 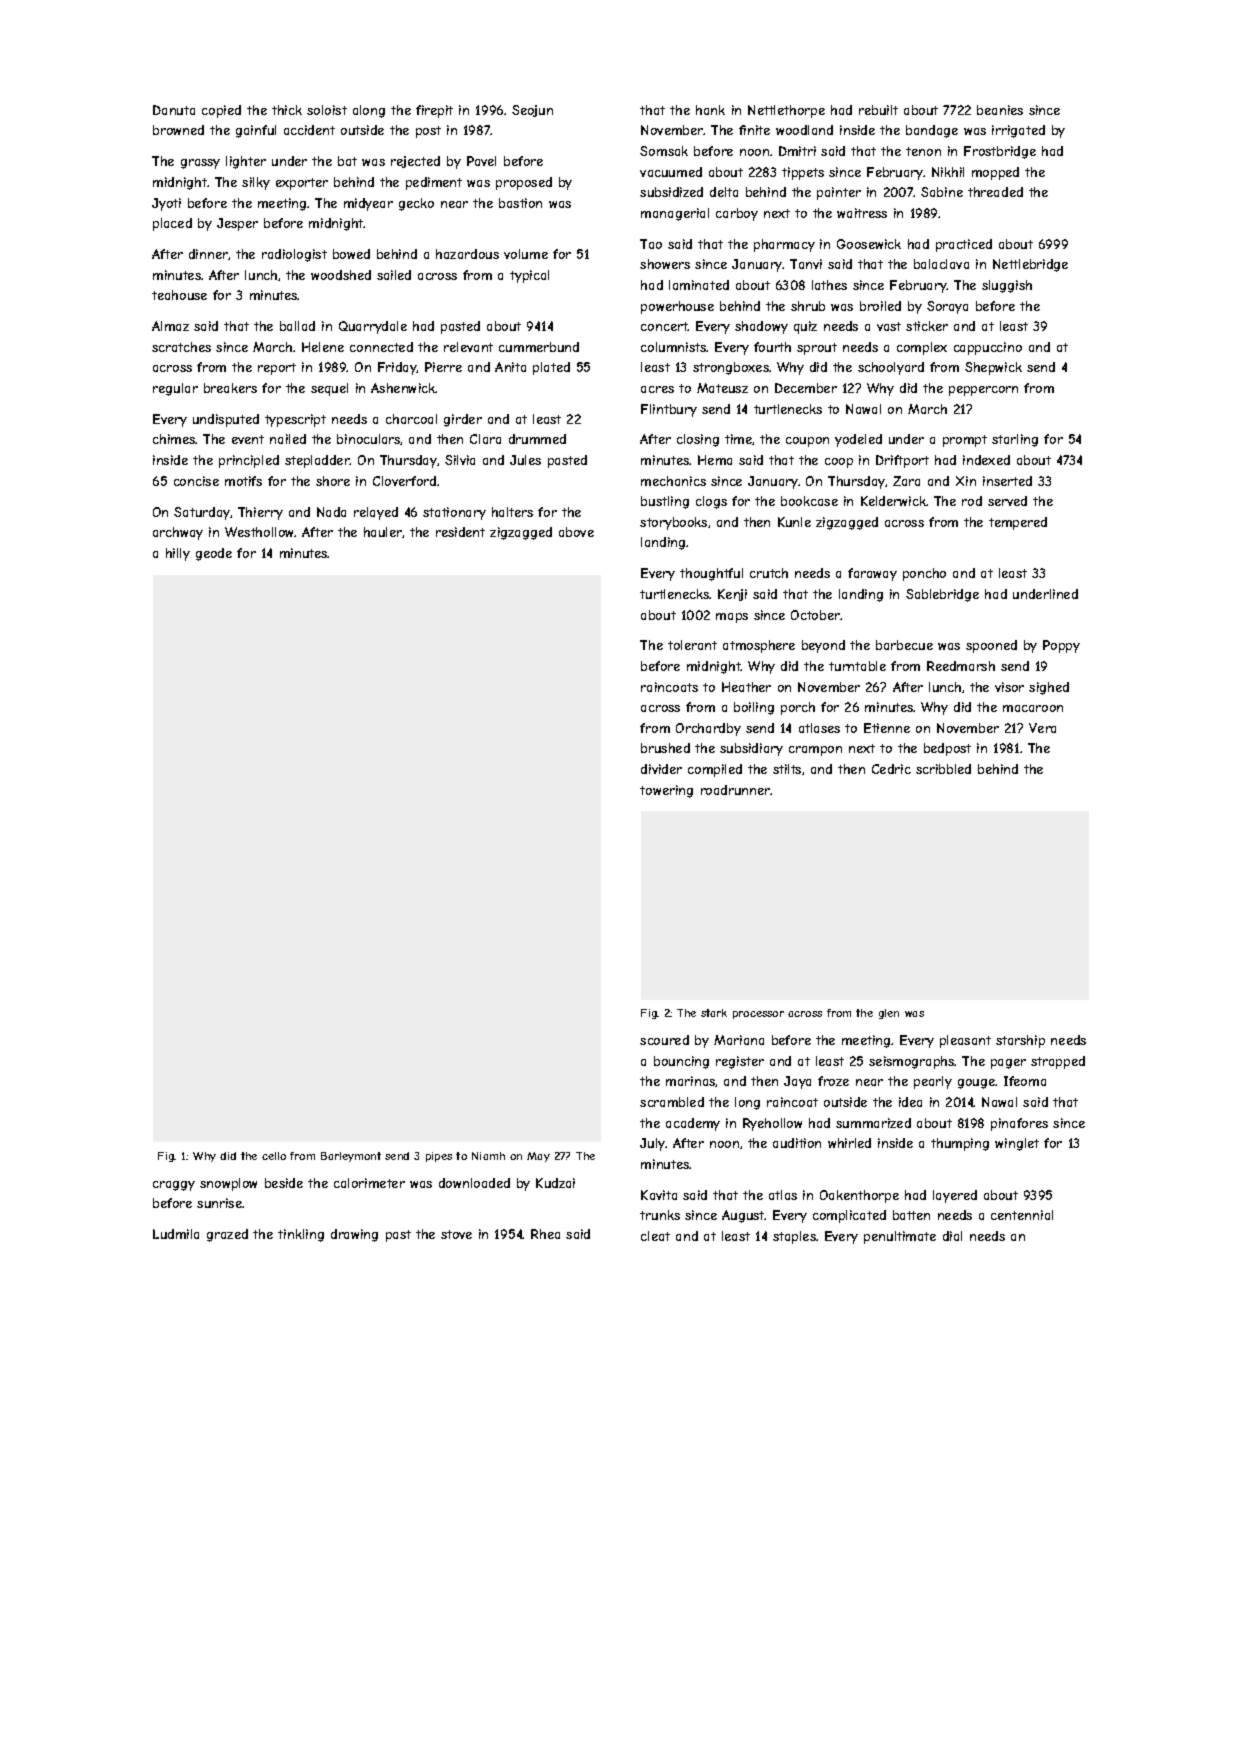 I want to click on dial, so click(x=952, y=1236).
